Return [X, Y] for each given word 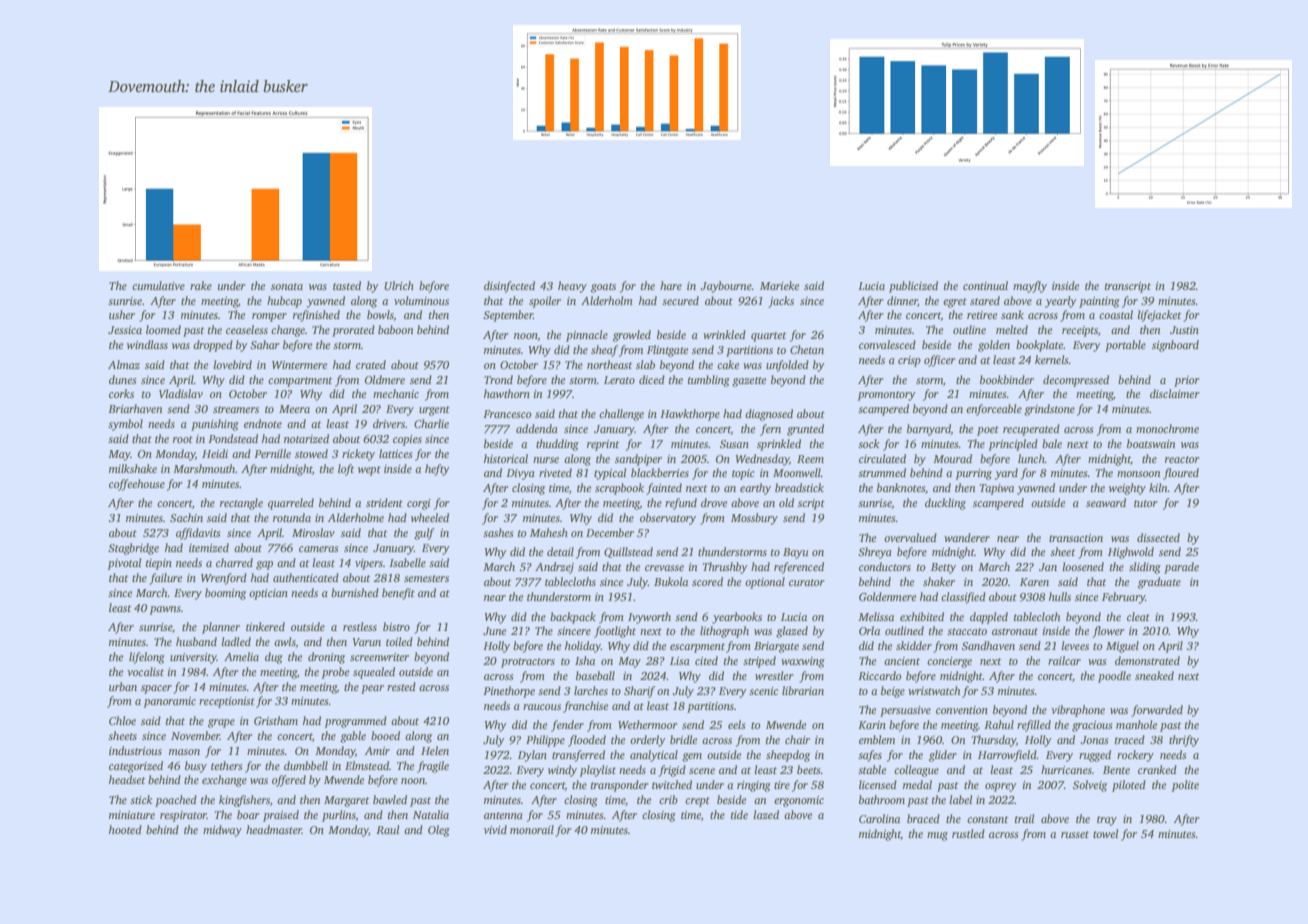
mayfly [1030, 287]
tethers [226, 765]
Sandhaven [988, 645]
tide [739, 814]
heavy [572, 287]
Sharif [639, 692]
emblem [877, 739]
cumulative [158, 285]
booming [225, 594]
